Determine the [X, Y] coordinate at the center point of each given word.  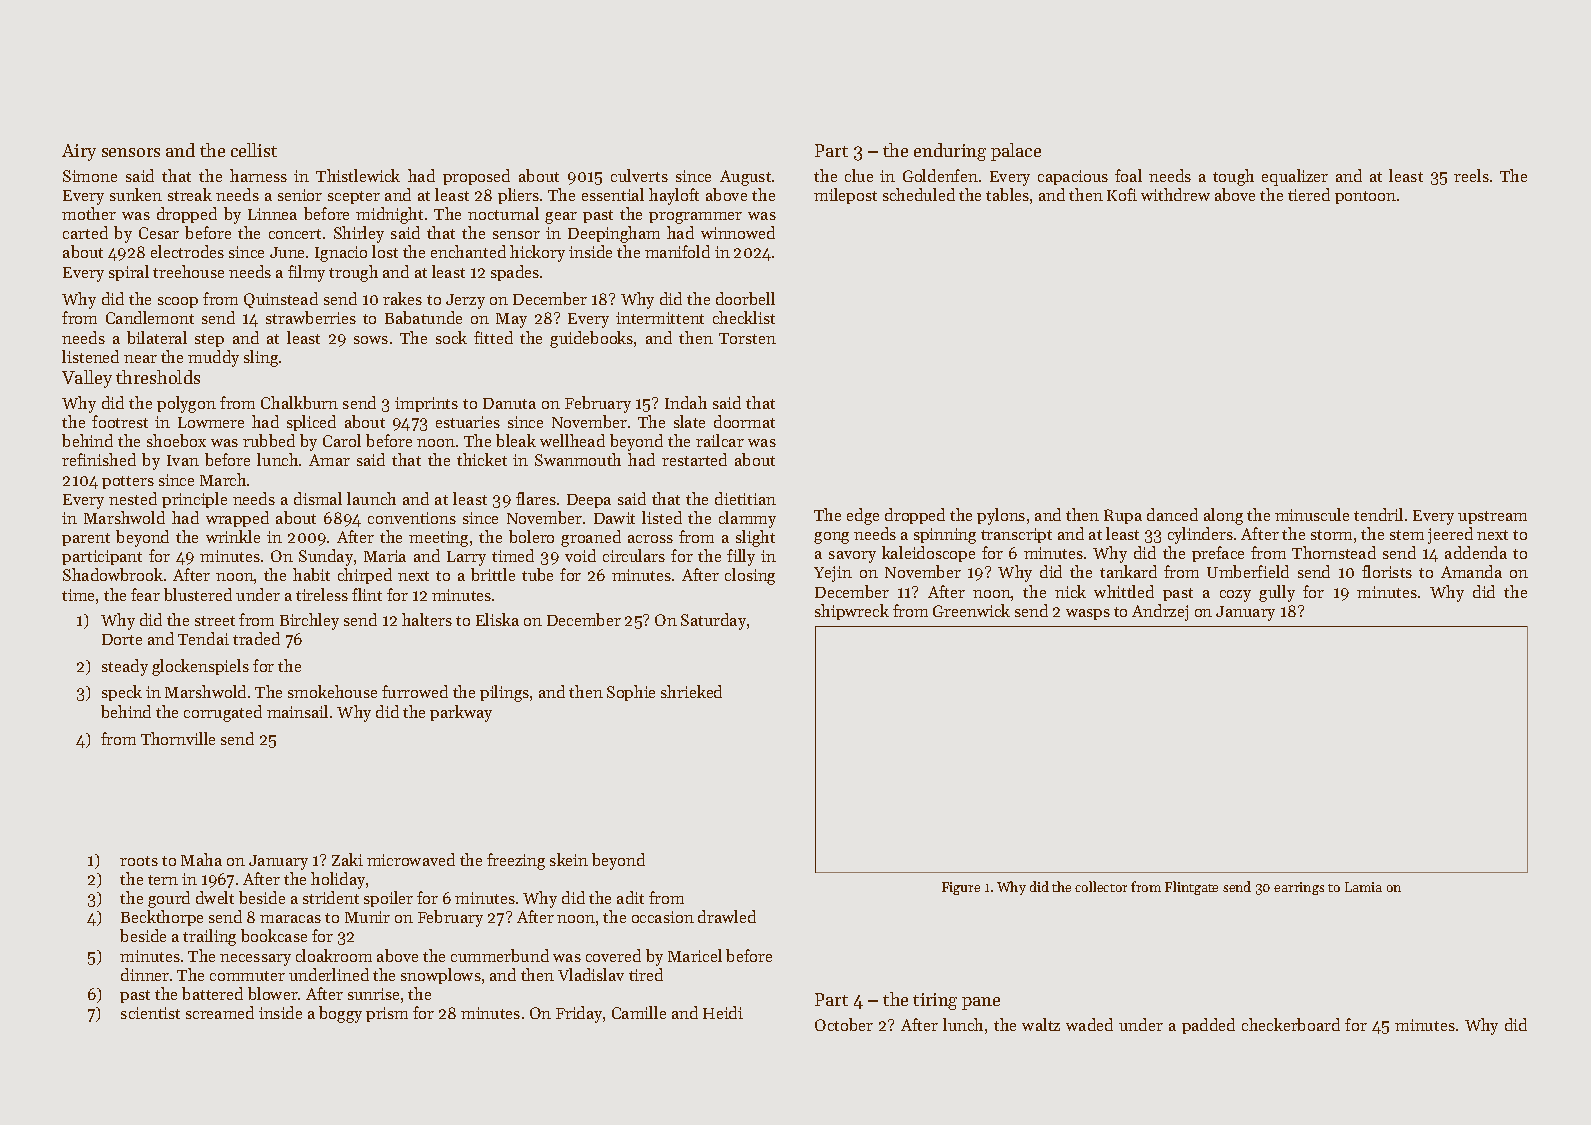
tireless [322, 594]
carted [85, 232]
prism [387, 1014]
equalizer [1295, 177]
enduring [950, 152]
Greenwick [971, 610]
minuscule [1312, 514]
